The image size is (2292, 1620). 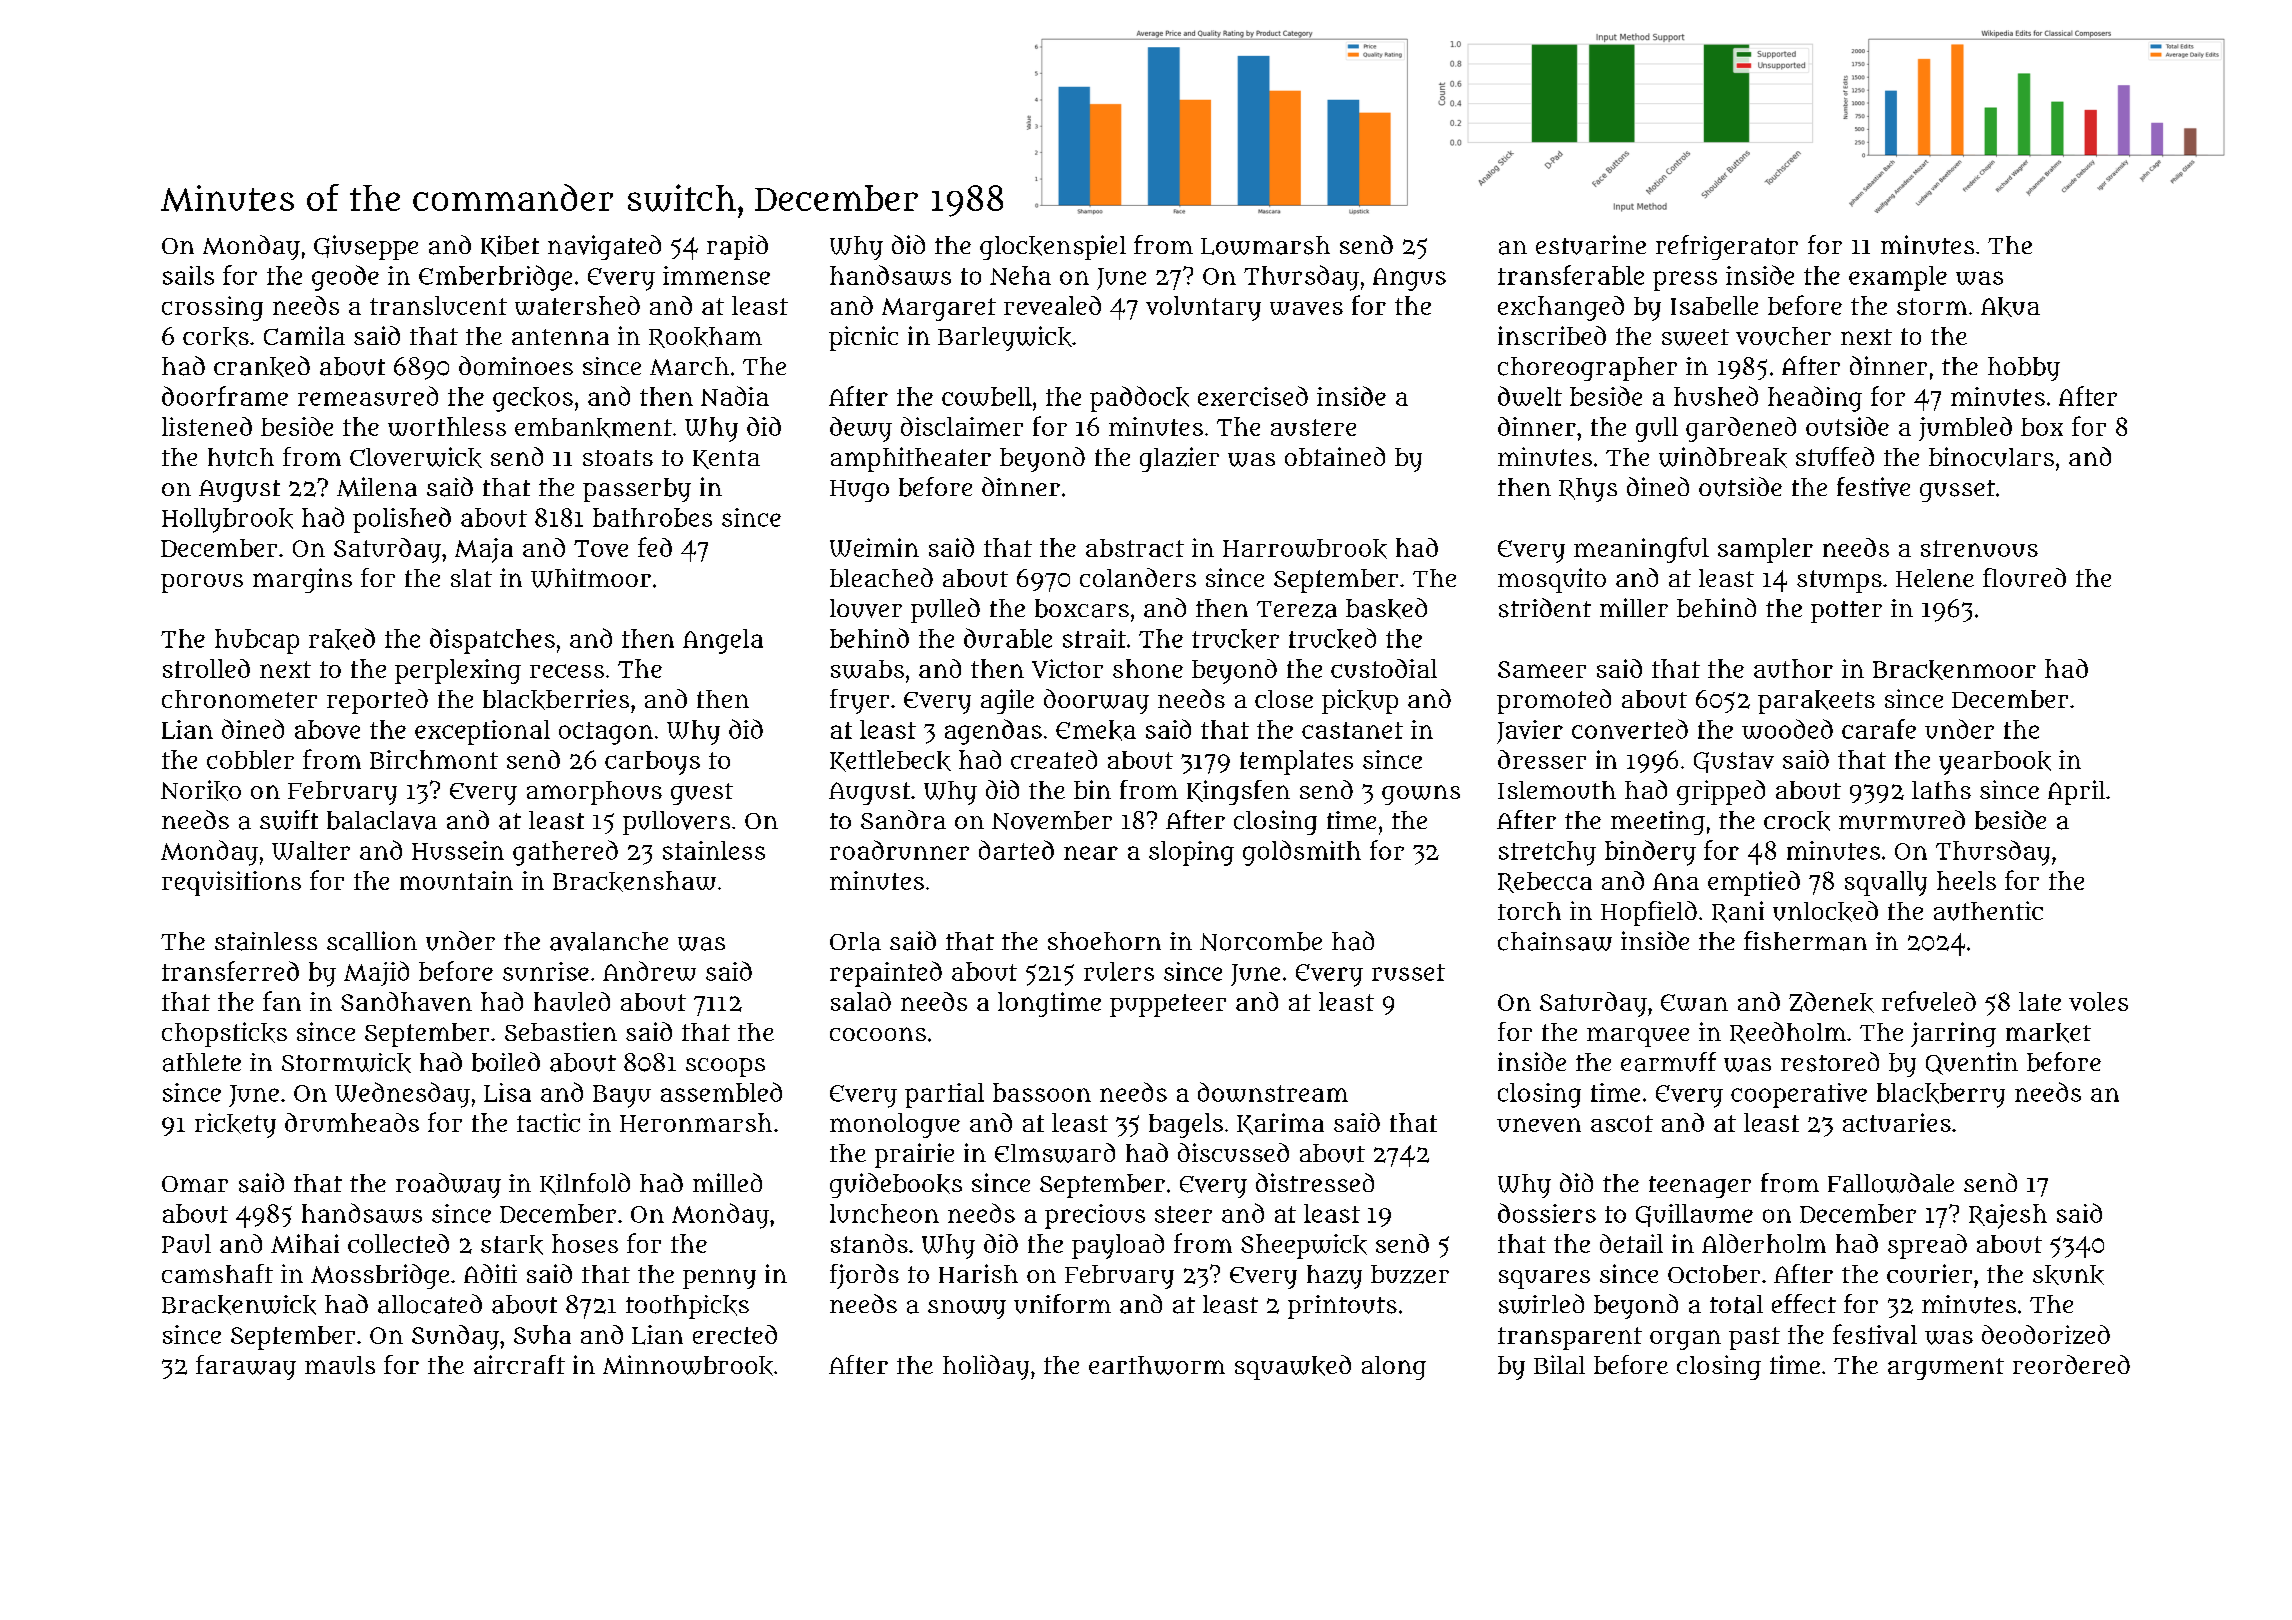 I want to click on Andrew, so click(x=649, y=971).
